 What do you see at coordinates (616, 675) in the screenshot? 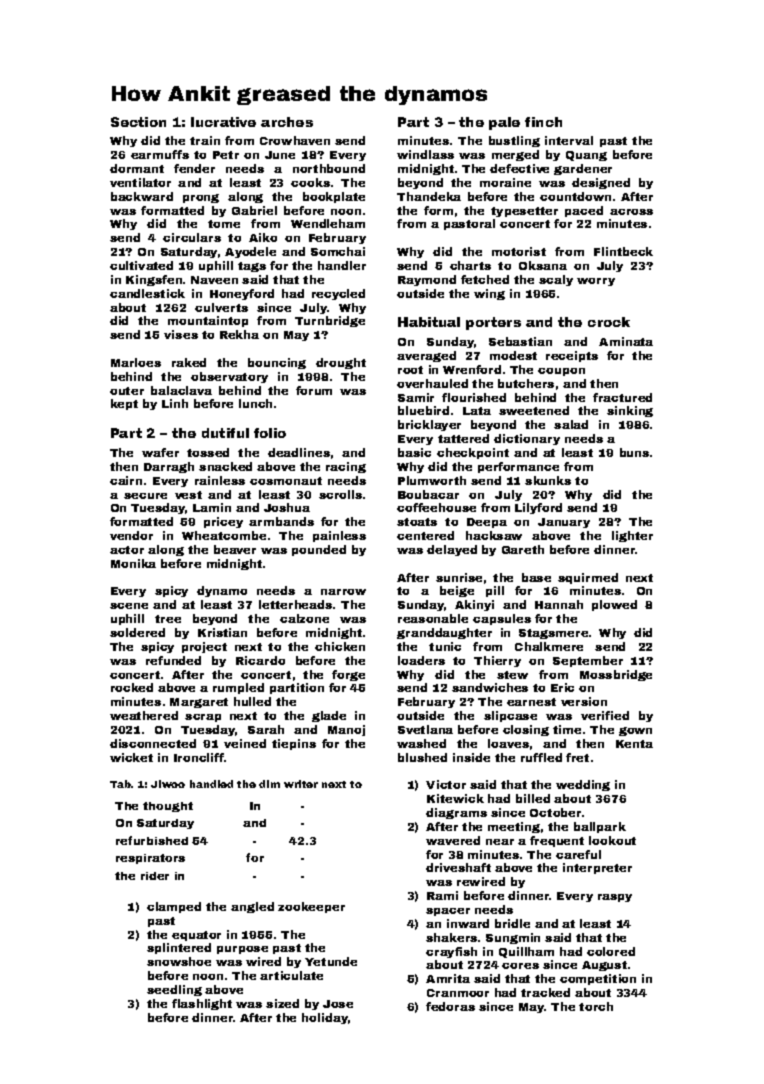
I see `Mossbridge` at bounding box center [616, 675].
